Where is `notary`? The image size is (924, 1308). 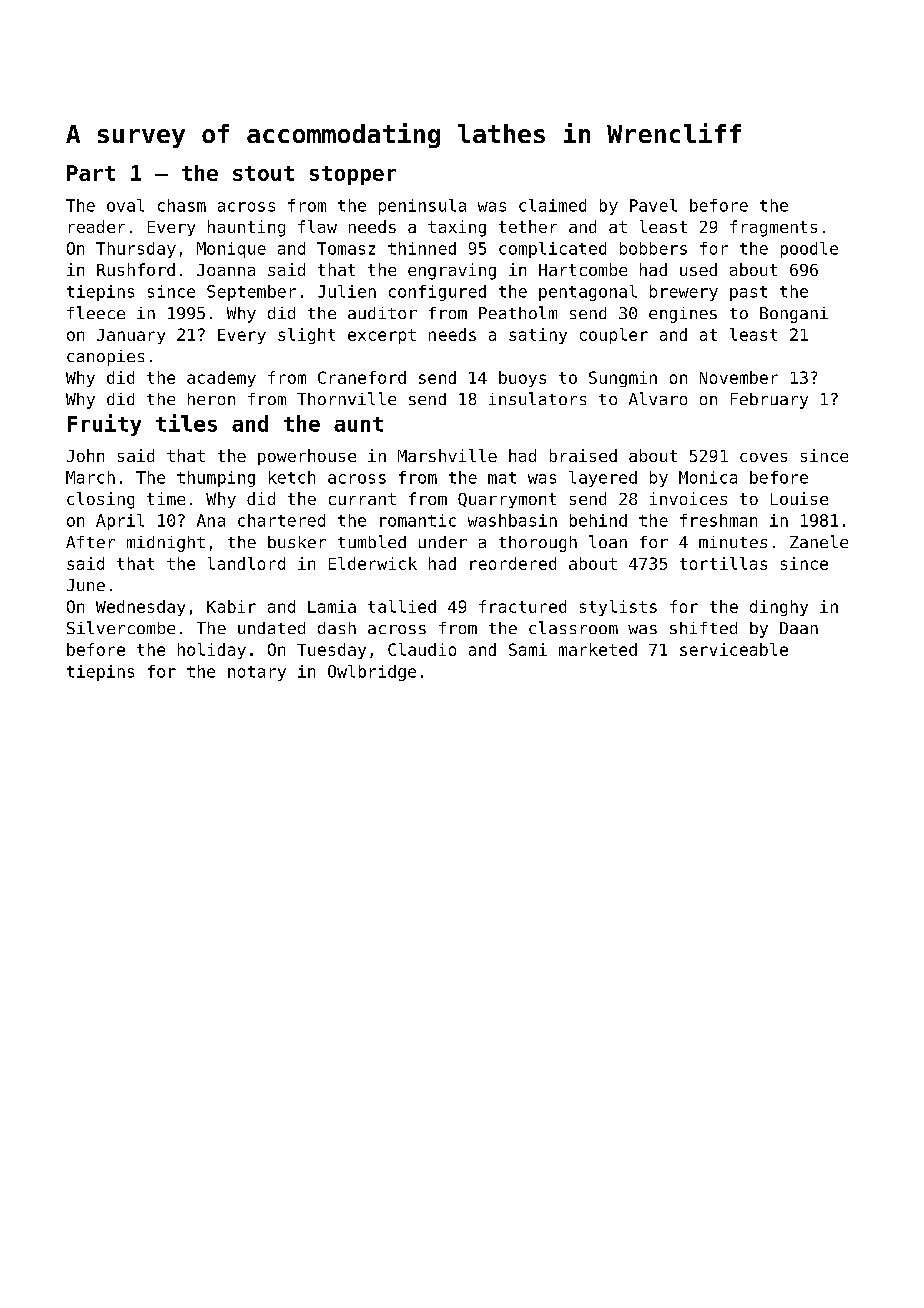
notary is located at coordinates (257, 673).
